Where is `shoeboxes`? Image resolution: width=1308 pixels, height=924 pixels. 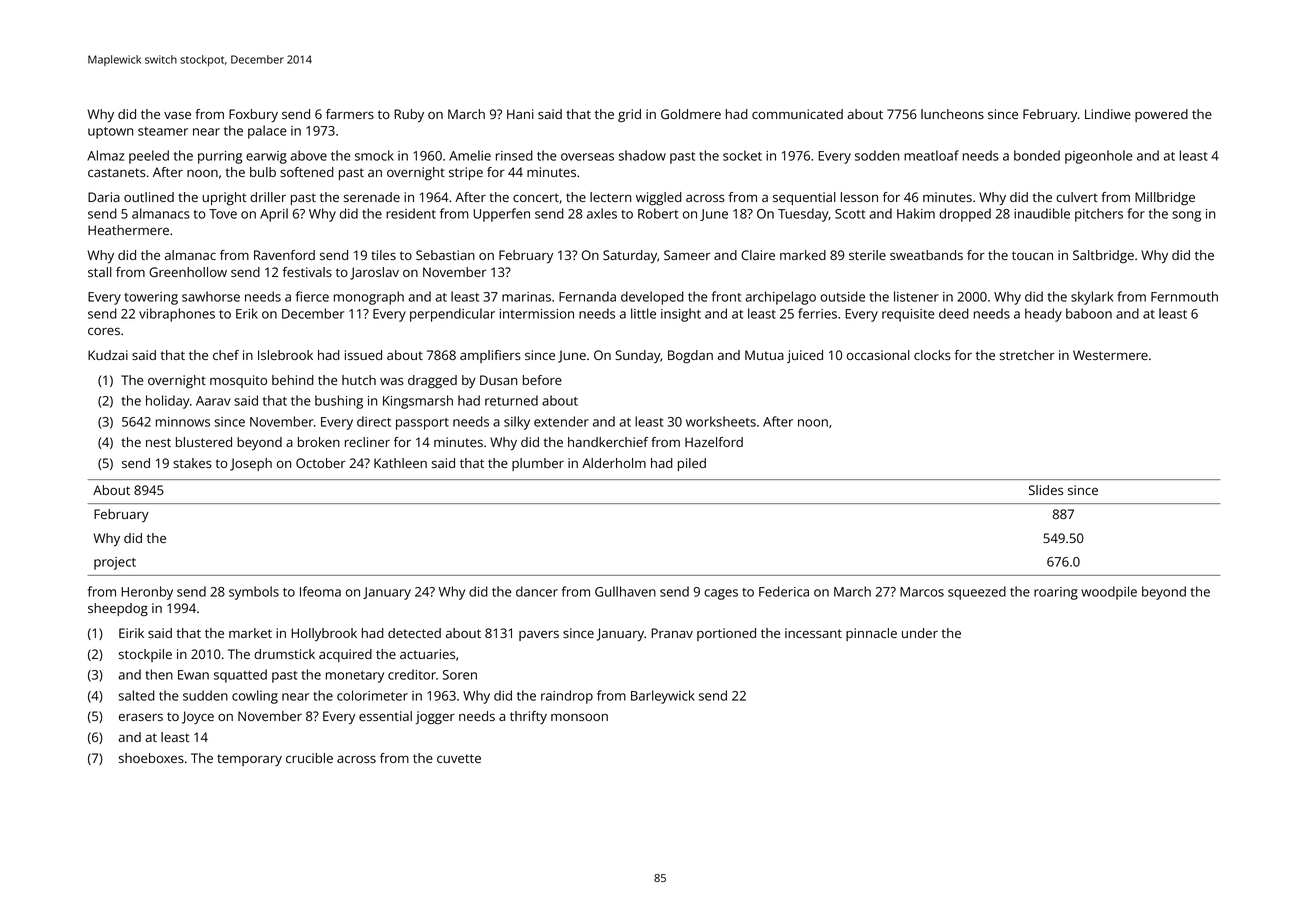 shoeboxes is located at coordinates (151, 758).
